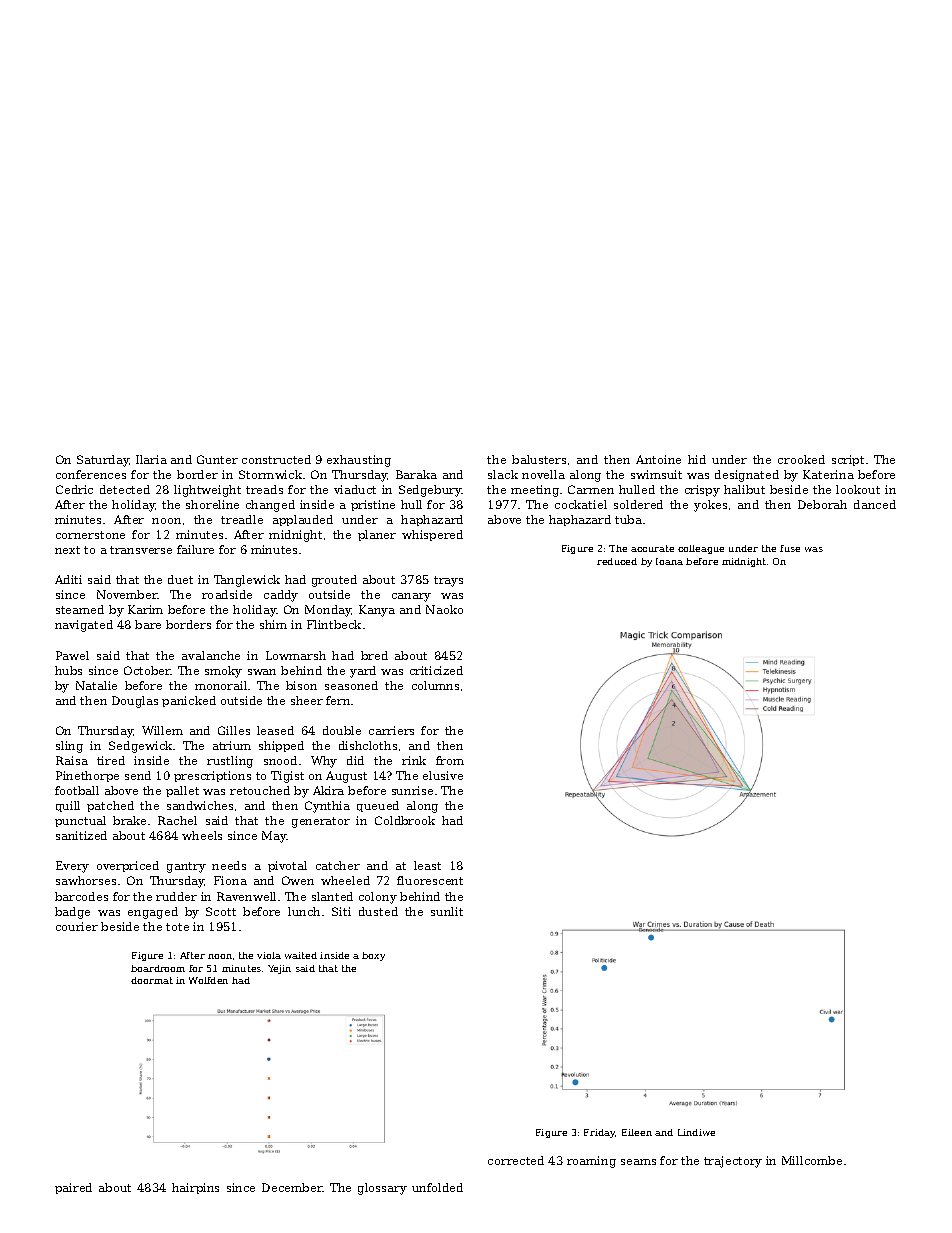  Describe the element at coordinates (447, 911) in the document. I see `sunlit` at that location.
